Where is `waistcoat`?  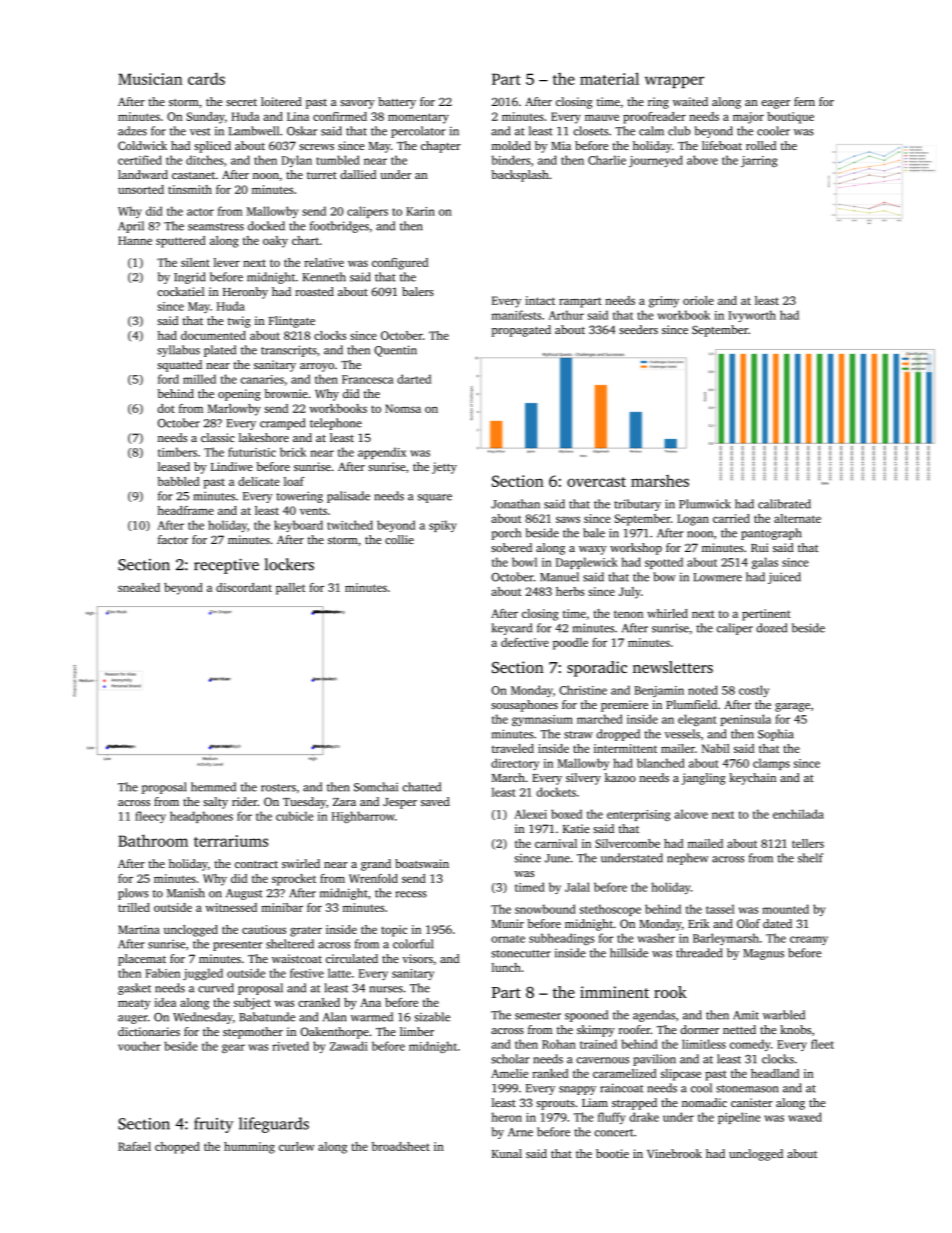
waistcoat is located at coordinates (297, 958).
